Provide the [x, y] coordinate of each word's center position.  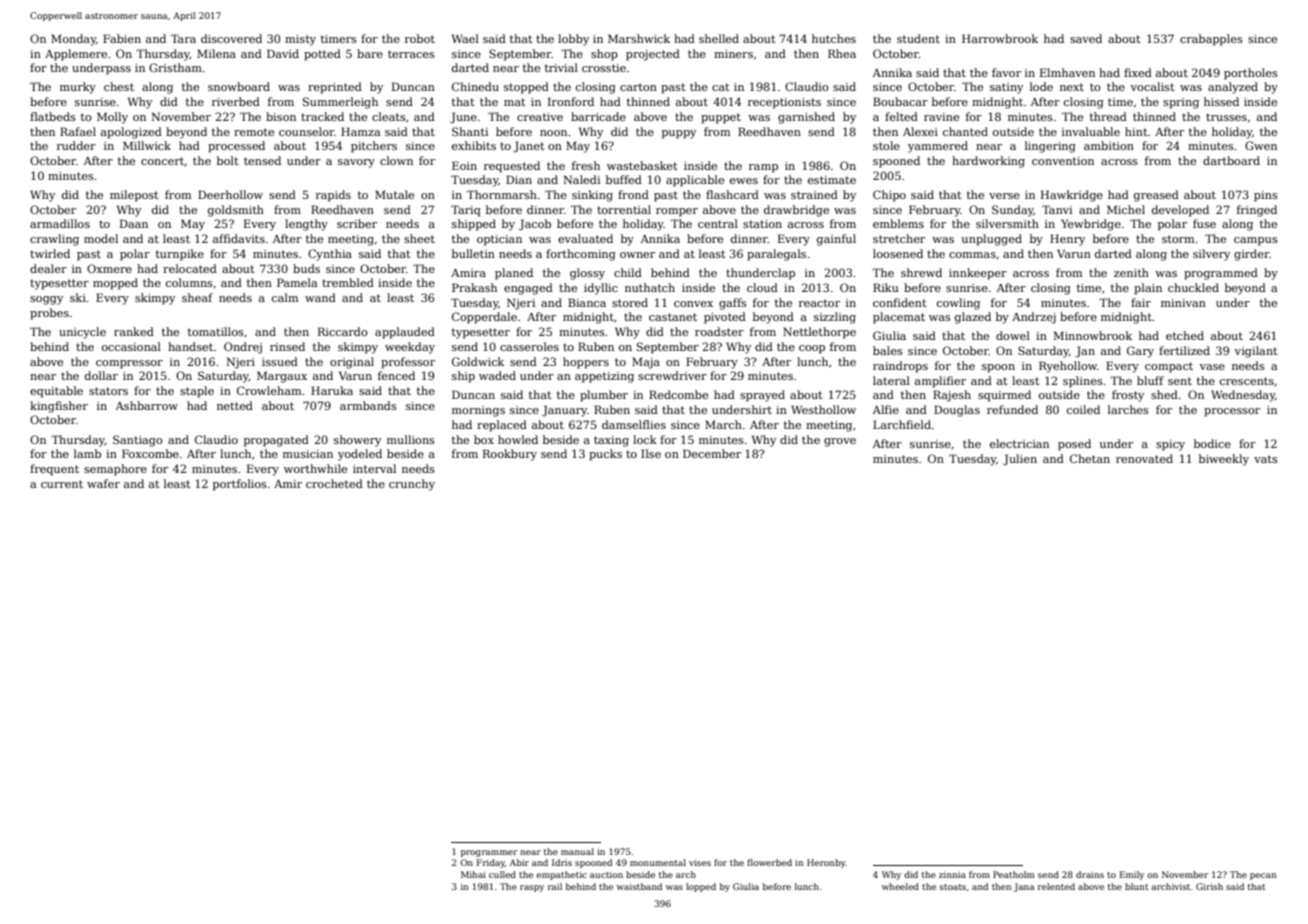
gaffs [733, 304]
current [62, 484]
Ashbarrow [147, 405]
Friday [490, 863]
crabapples [1211, 40]
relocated [190, 268]
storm [1178, 239]
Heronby [826, 863]
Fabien [122, 38]
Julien [1020, 459]
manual [577, 851]
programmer [489, 853]
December [712, 453]
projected [653, 55]
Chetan [1090, 458]
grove [840, 442]
